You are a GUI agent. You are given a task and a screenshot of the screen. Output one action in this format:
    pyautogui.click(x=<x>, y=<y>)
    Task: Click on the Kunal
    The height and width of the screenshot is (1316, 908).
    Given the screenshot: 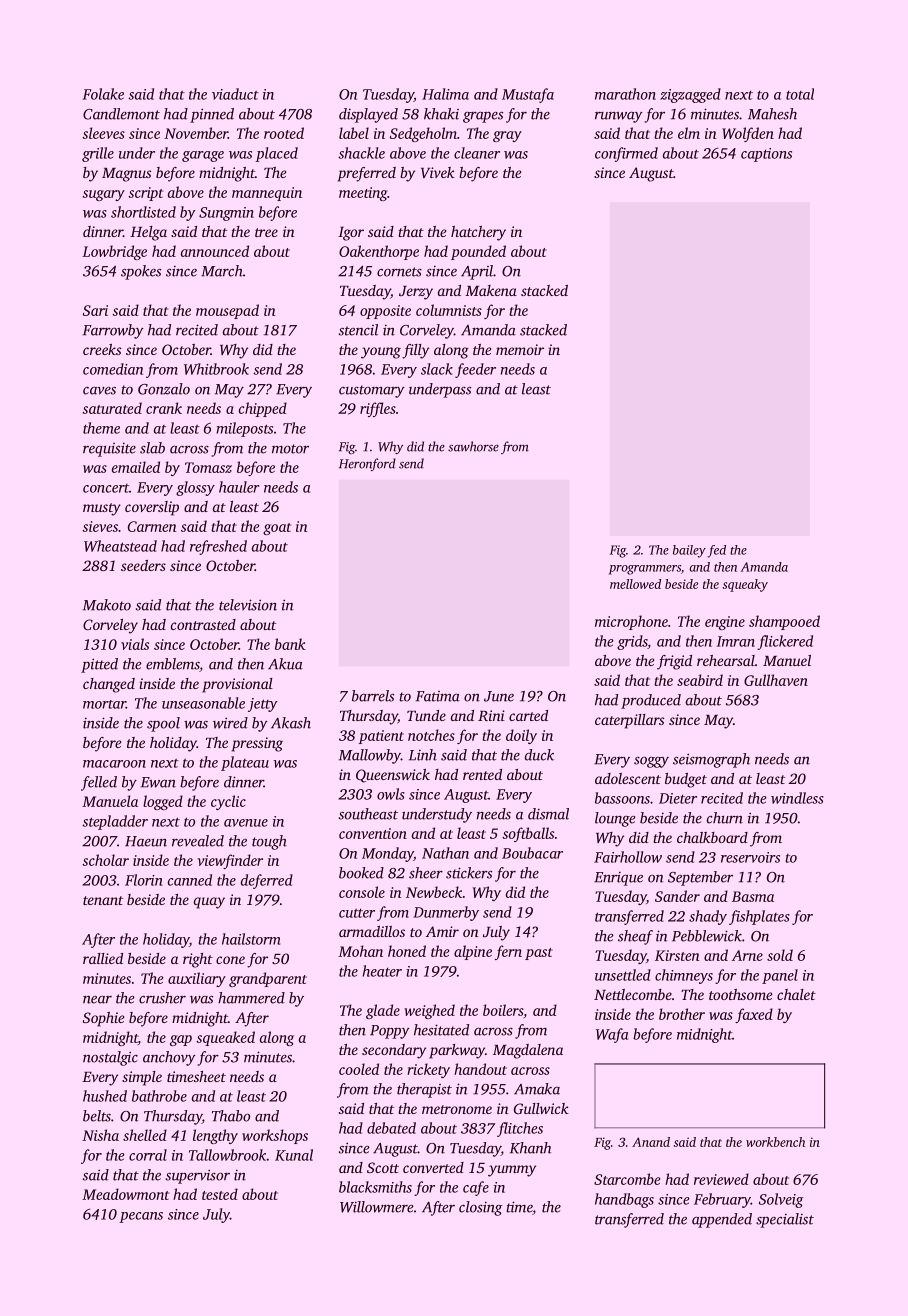 What is the action you would take?
    pyautogui.click(x=294, y=1155)
